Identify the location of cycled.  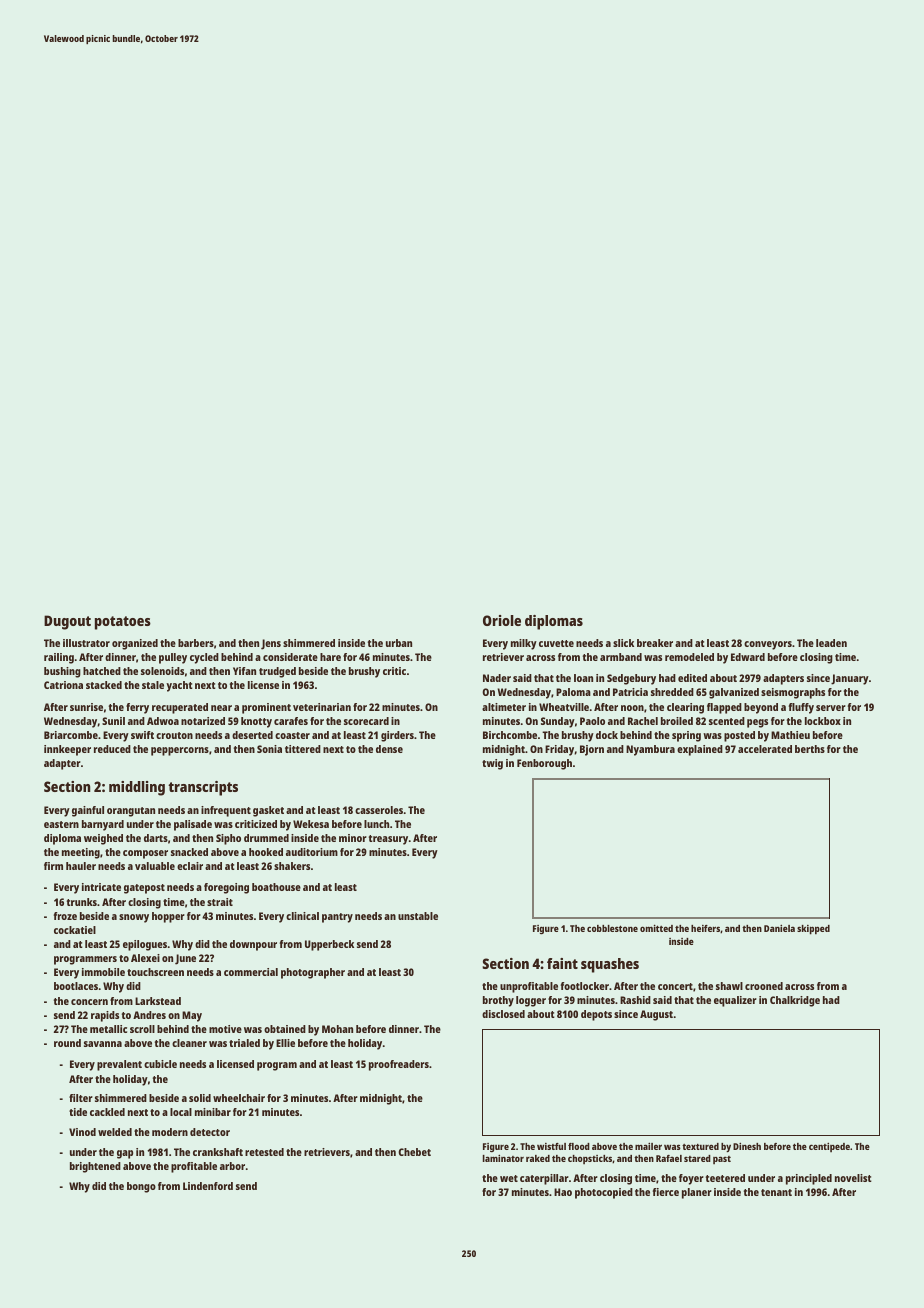
(204, 658).
